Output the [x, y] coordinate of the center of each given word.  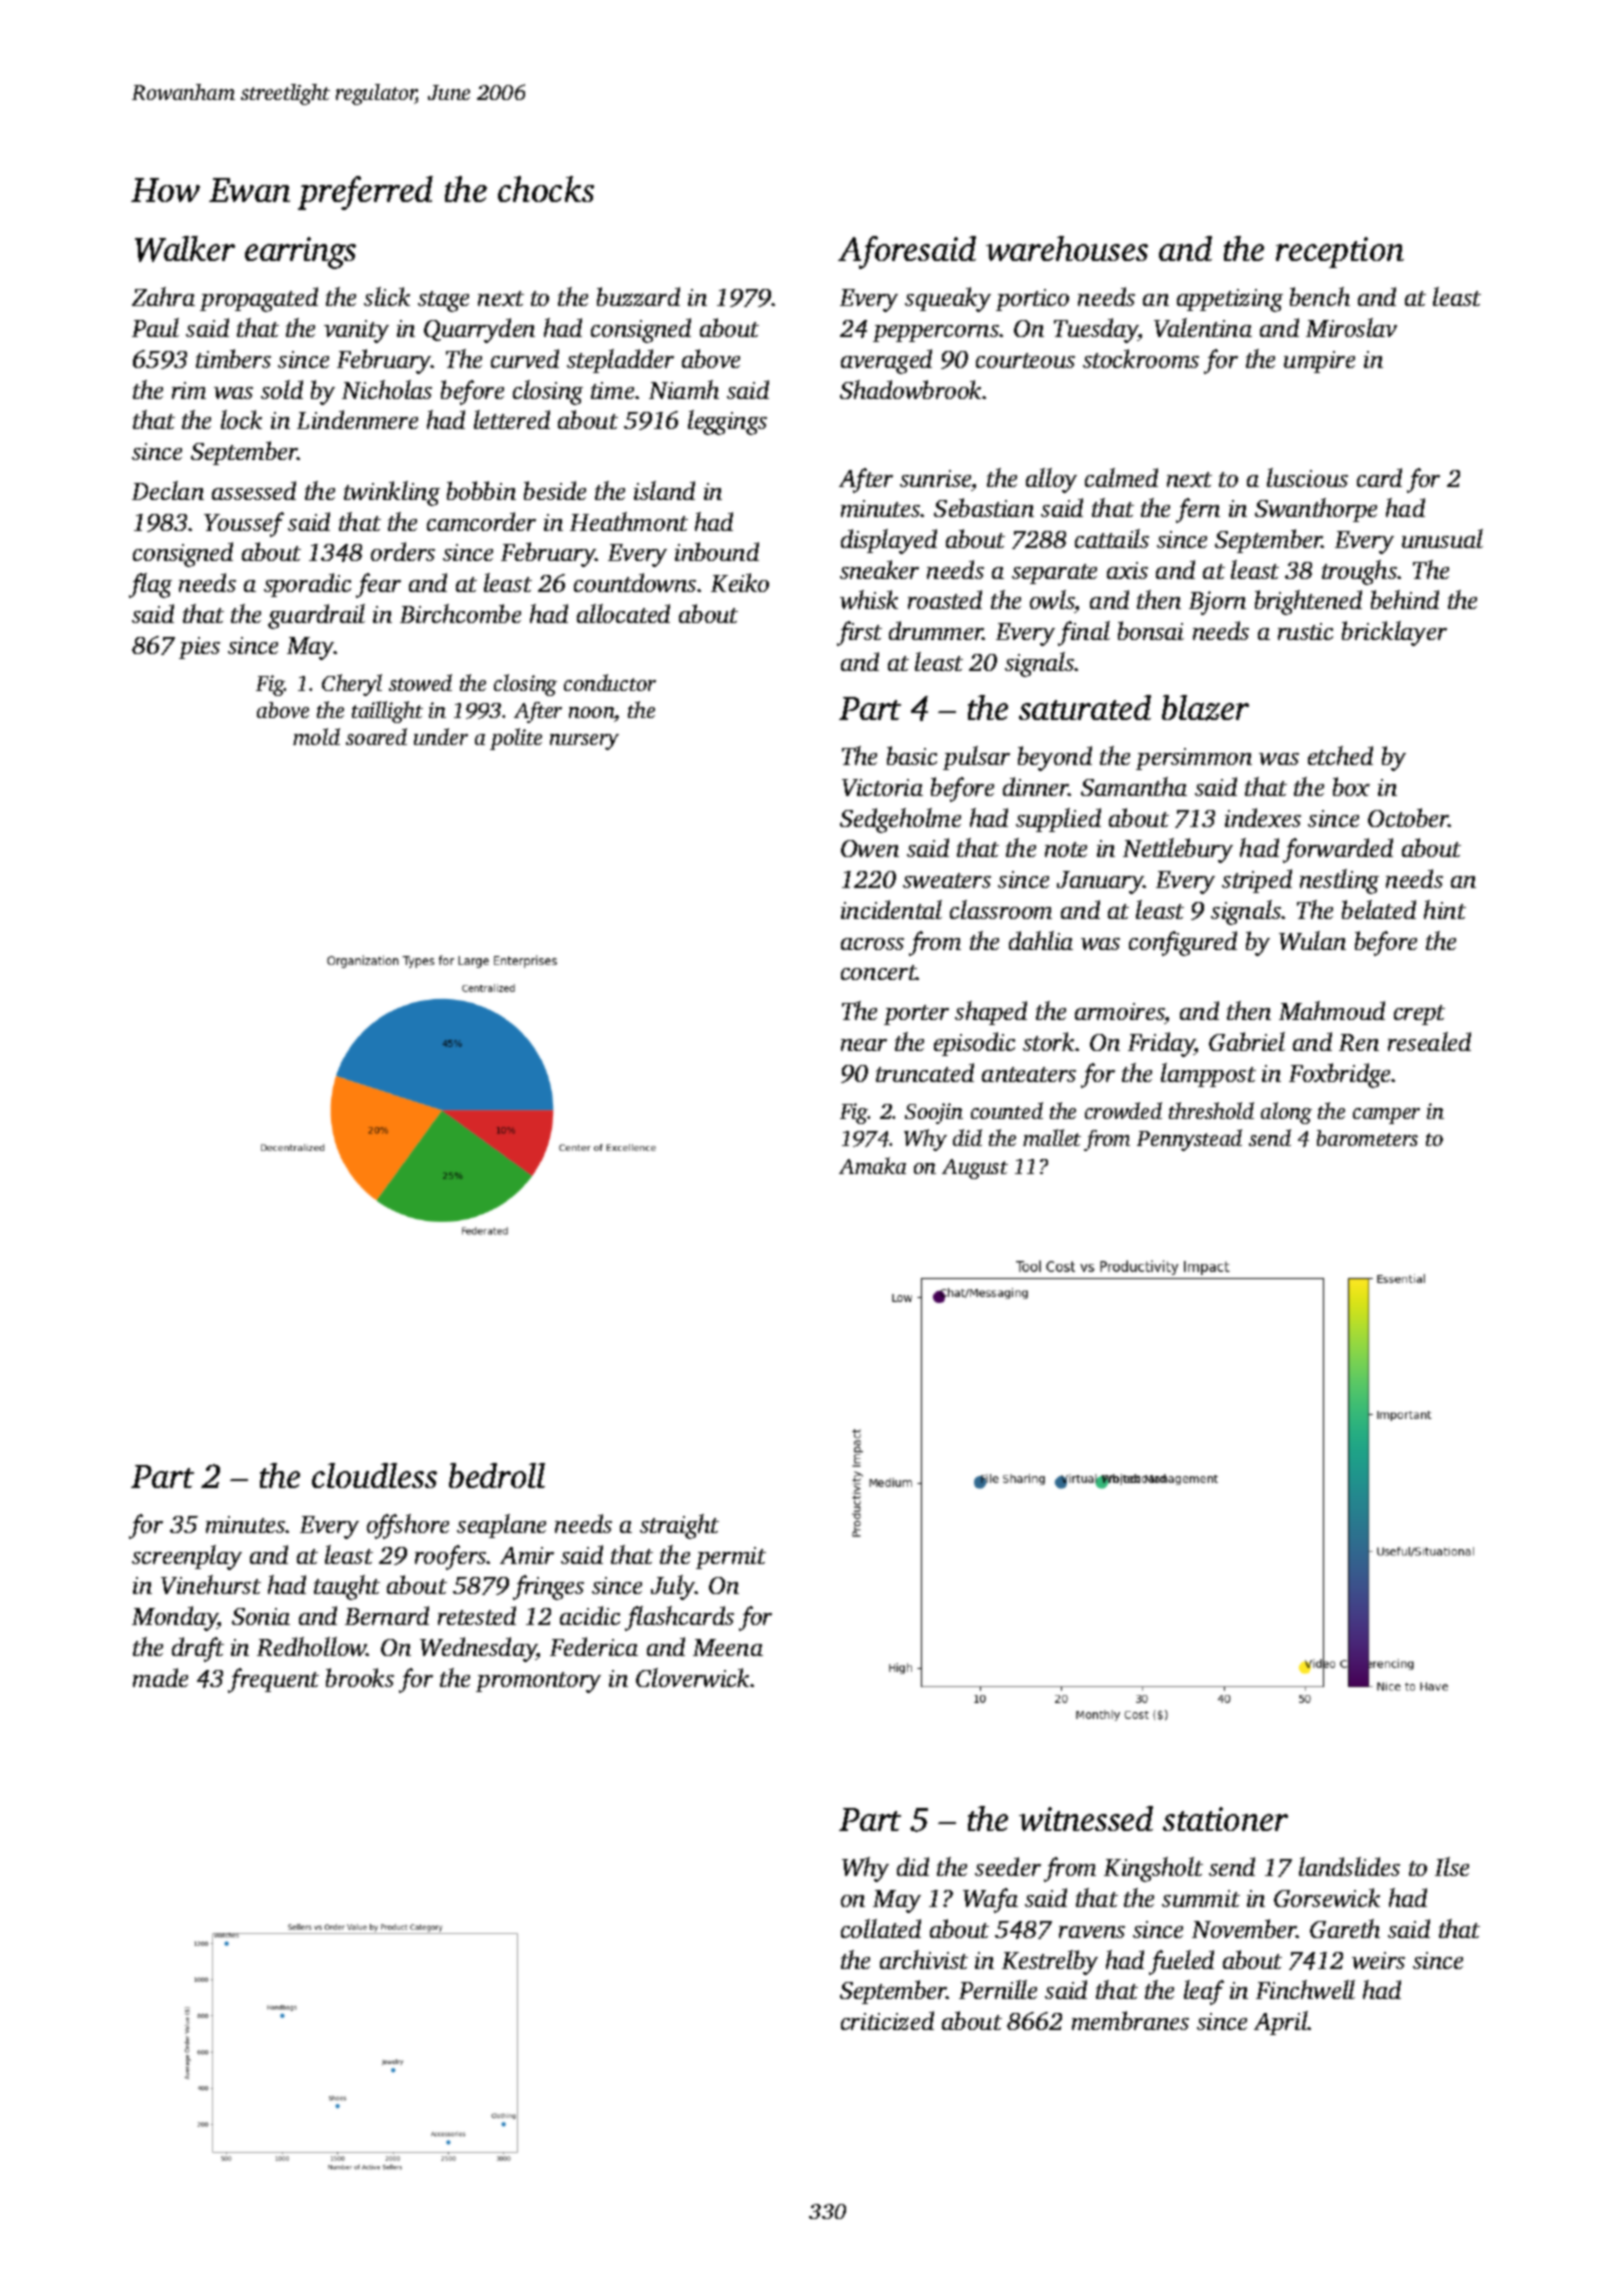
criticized [887, 2020]
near [864, 1045]
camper [1386, 1116]
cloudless [374, 1475]
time [612, 390]
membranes [1130, 2020]
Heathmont [629, 521]
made [160, 1677]
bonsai [1151, 630]
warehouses [1067, 248]
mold [316, 736]
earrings [300, 253]
